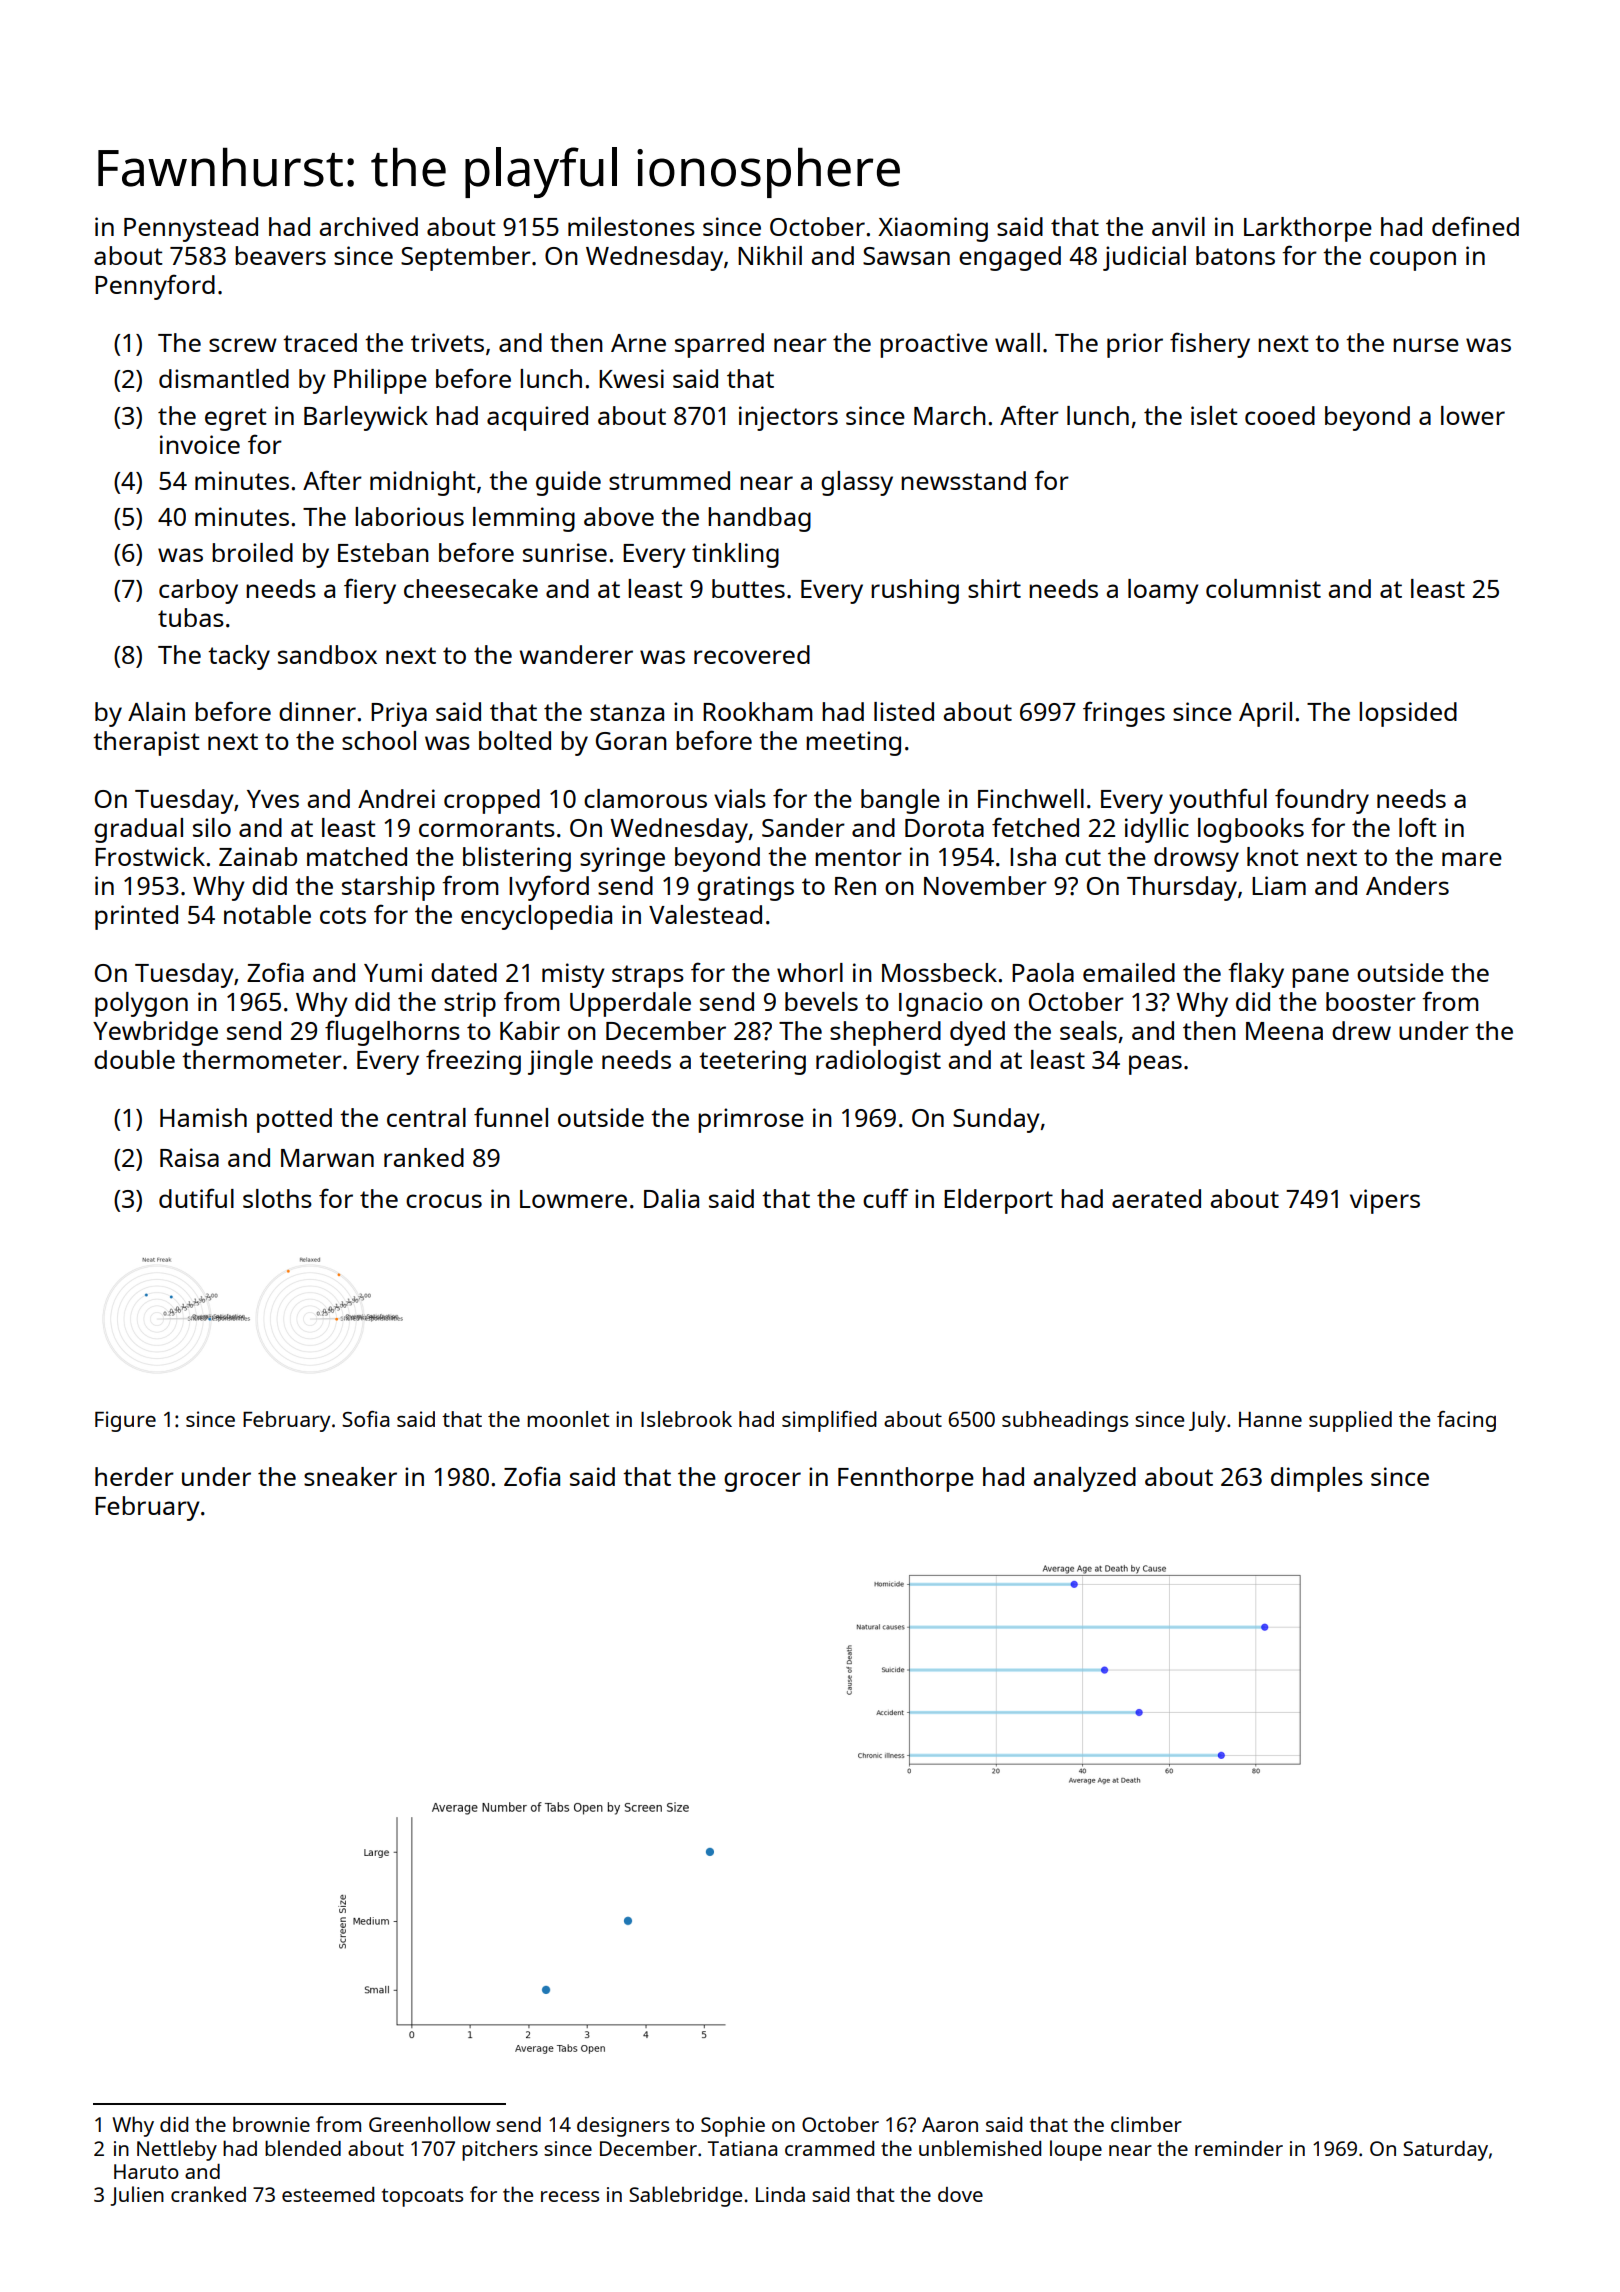 This page has height=2292, width=1620. What do you see at coordinates (137, 2196) in the page?
I see `Julien` at bounding box center [137, 2196].
